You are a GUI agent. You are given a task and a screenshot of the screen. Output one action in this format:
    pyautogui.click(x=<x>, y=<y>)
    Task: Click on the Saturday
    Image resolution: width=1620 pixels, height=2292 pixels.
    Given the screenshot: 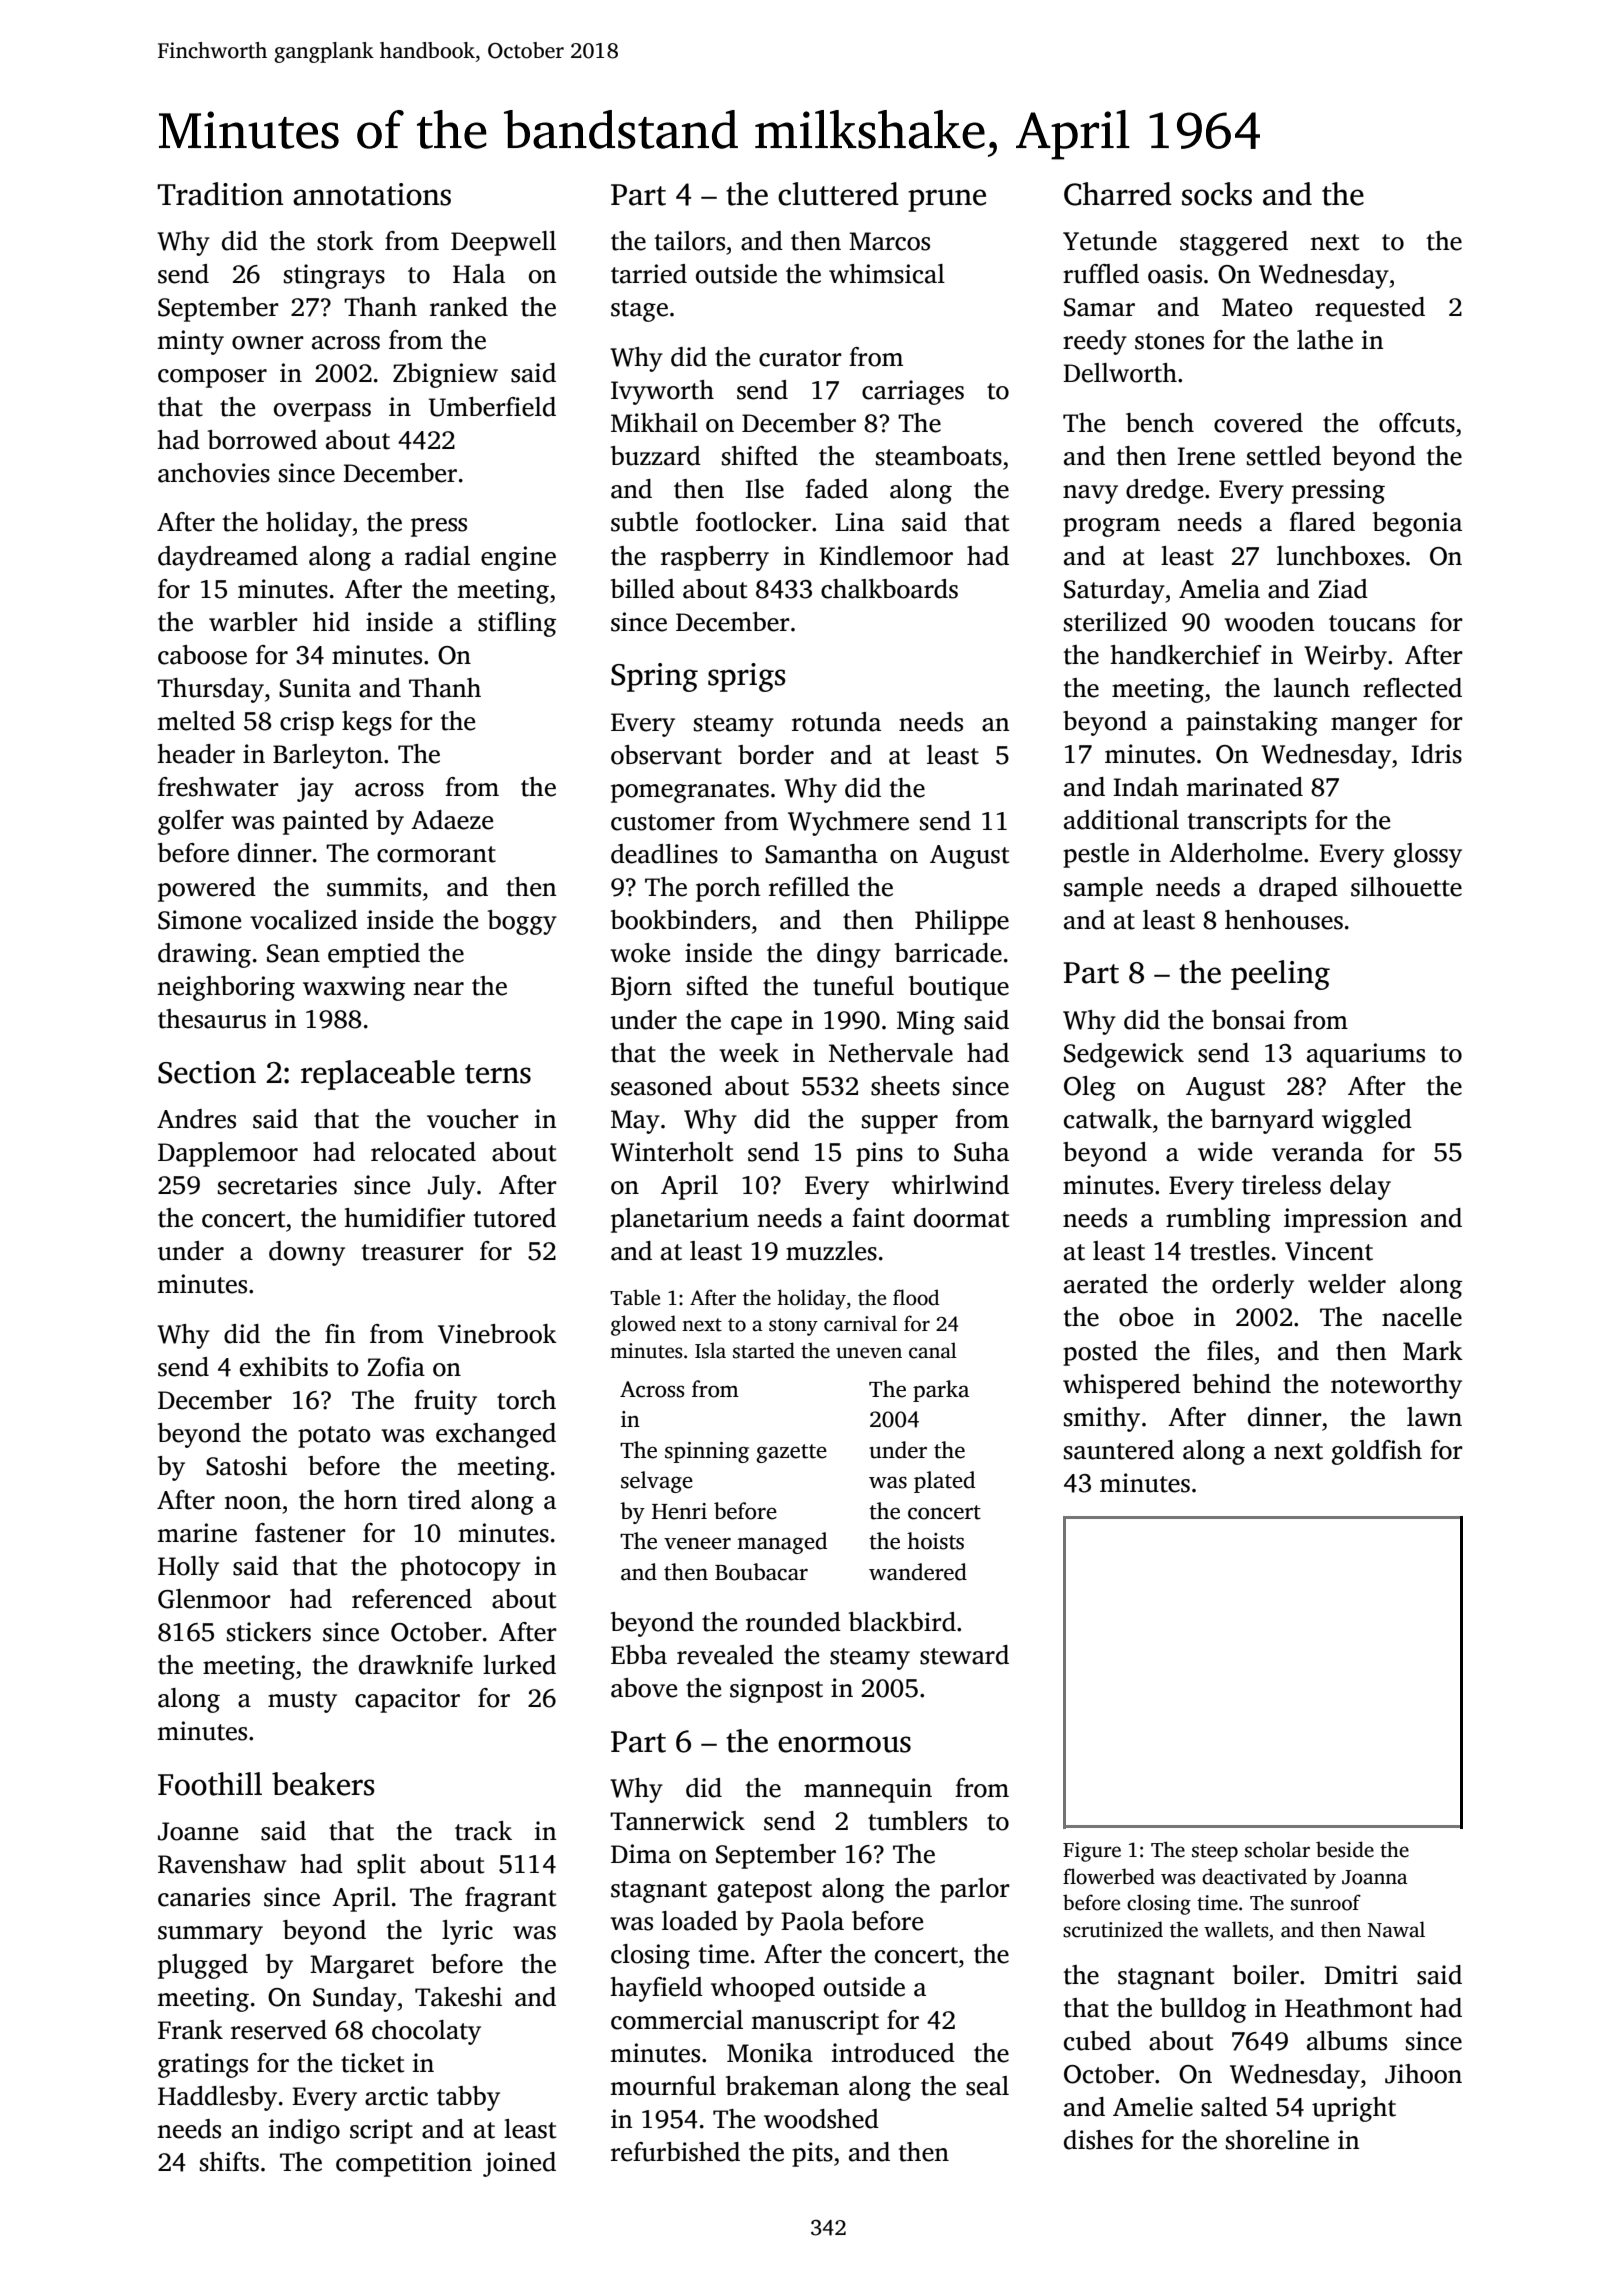 What is the action you would take?
    pyautogui.click(x=1114, y=591)
